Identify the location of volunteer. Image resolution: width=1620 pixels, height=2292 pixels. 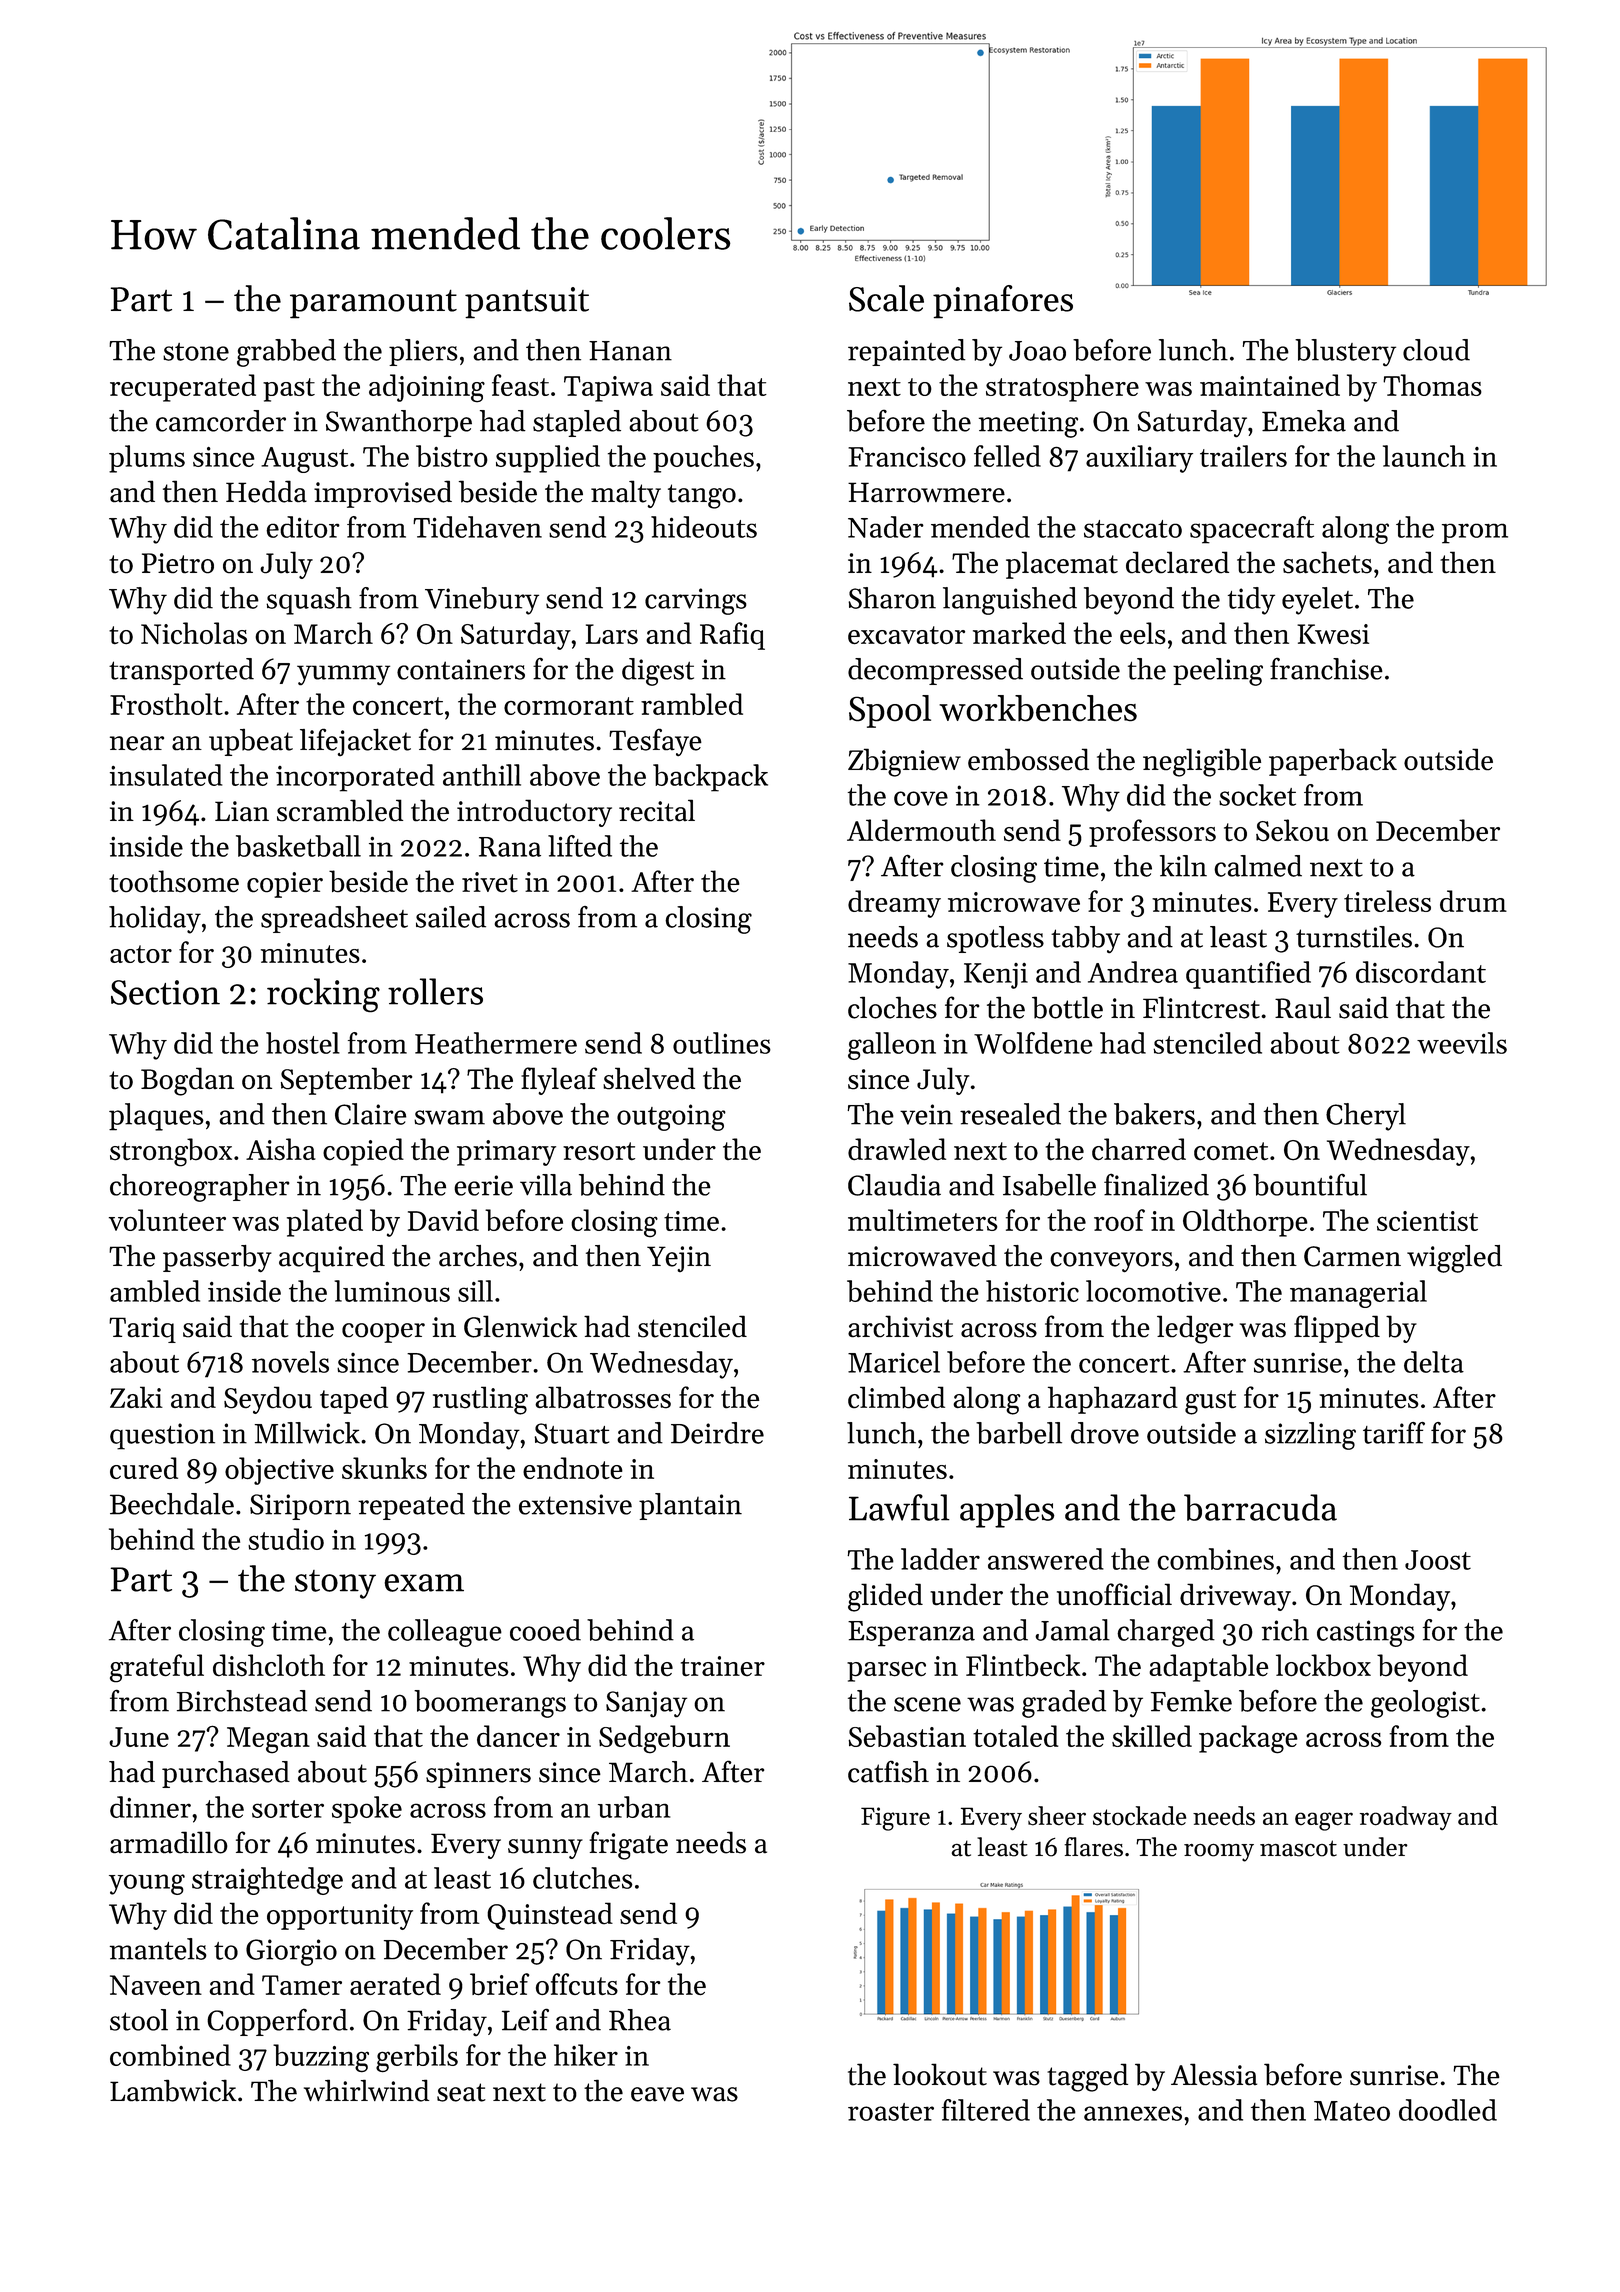
(167, 1220).
